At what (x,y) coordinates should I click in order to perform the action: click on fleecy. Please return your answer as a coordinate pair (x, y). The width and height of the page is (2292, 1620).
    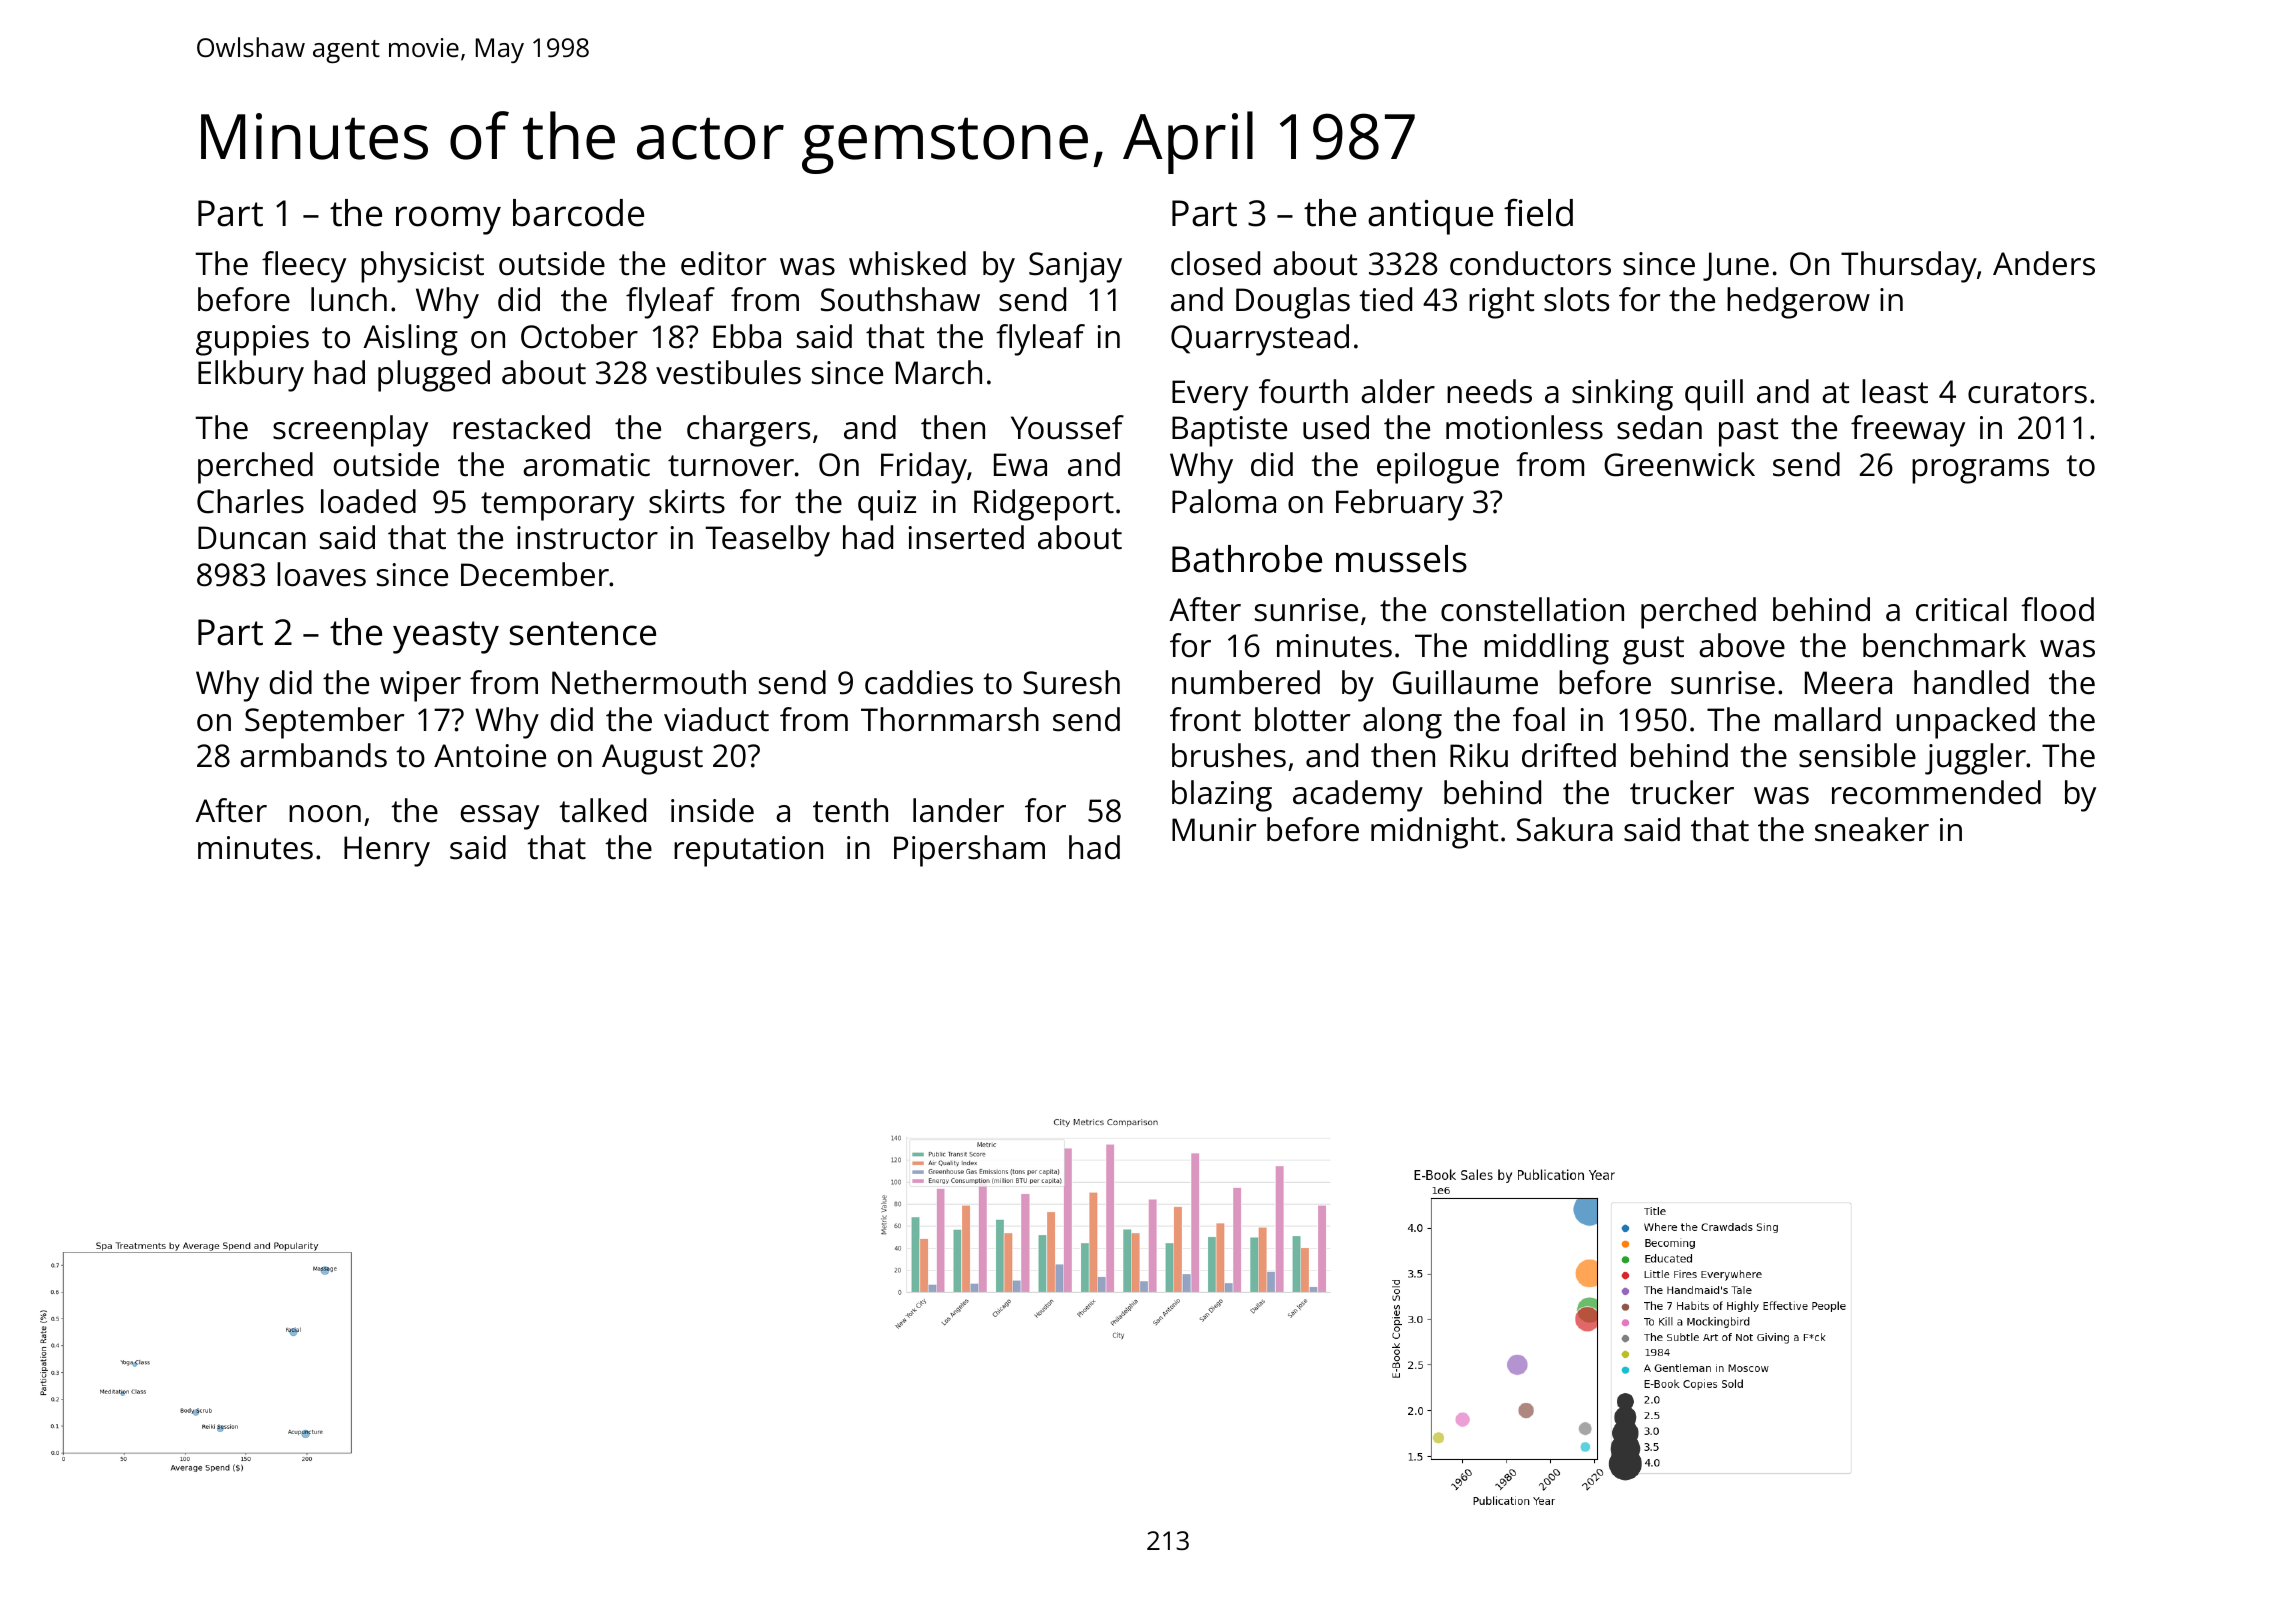
    Looking at the image, I should click on (304, 267).
